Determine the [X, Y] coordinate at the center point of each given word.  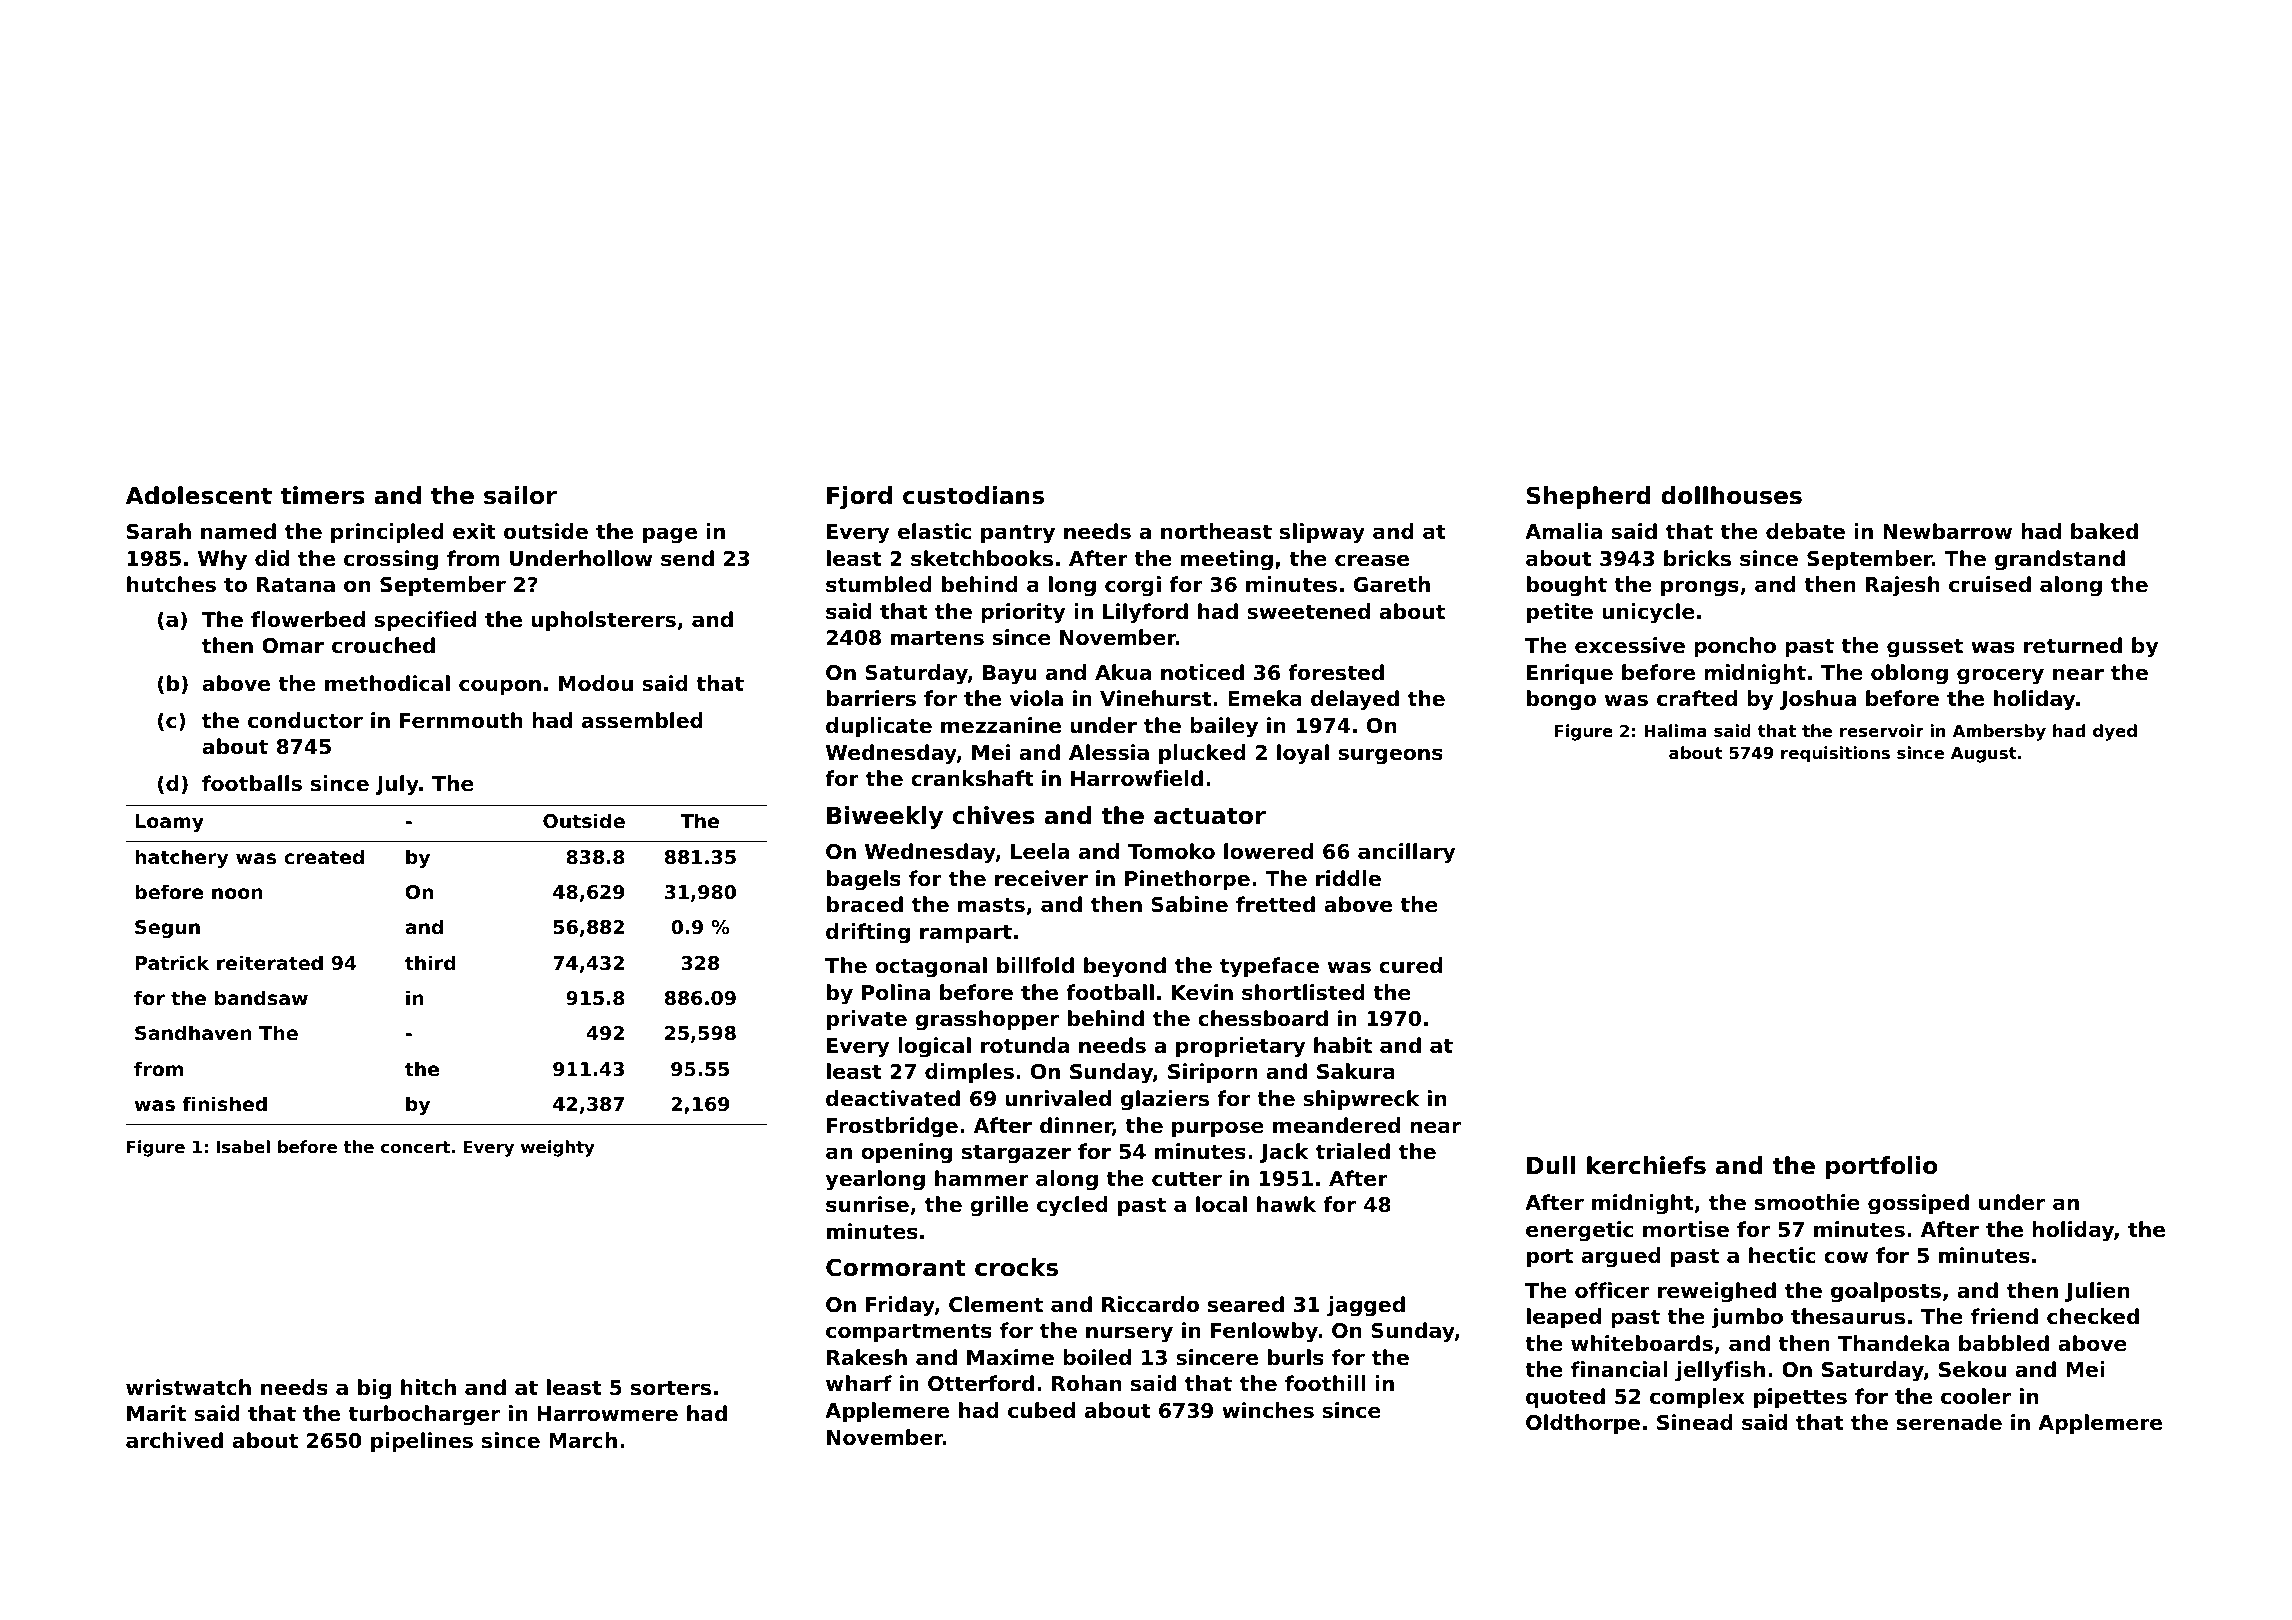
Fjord [859, 497]
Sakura [1356, 1071]
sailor [520, 495]
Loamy [169, 823]
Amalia [1563, 531]
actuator [1210, 816]
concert [415, 1147]
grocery [2000, 676]
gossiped [1918, 1204]
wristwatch [188, 1387]
